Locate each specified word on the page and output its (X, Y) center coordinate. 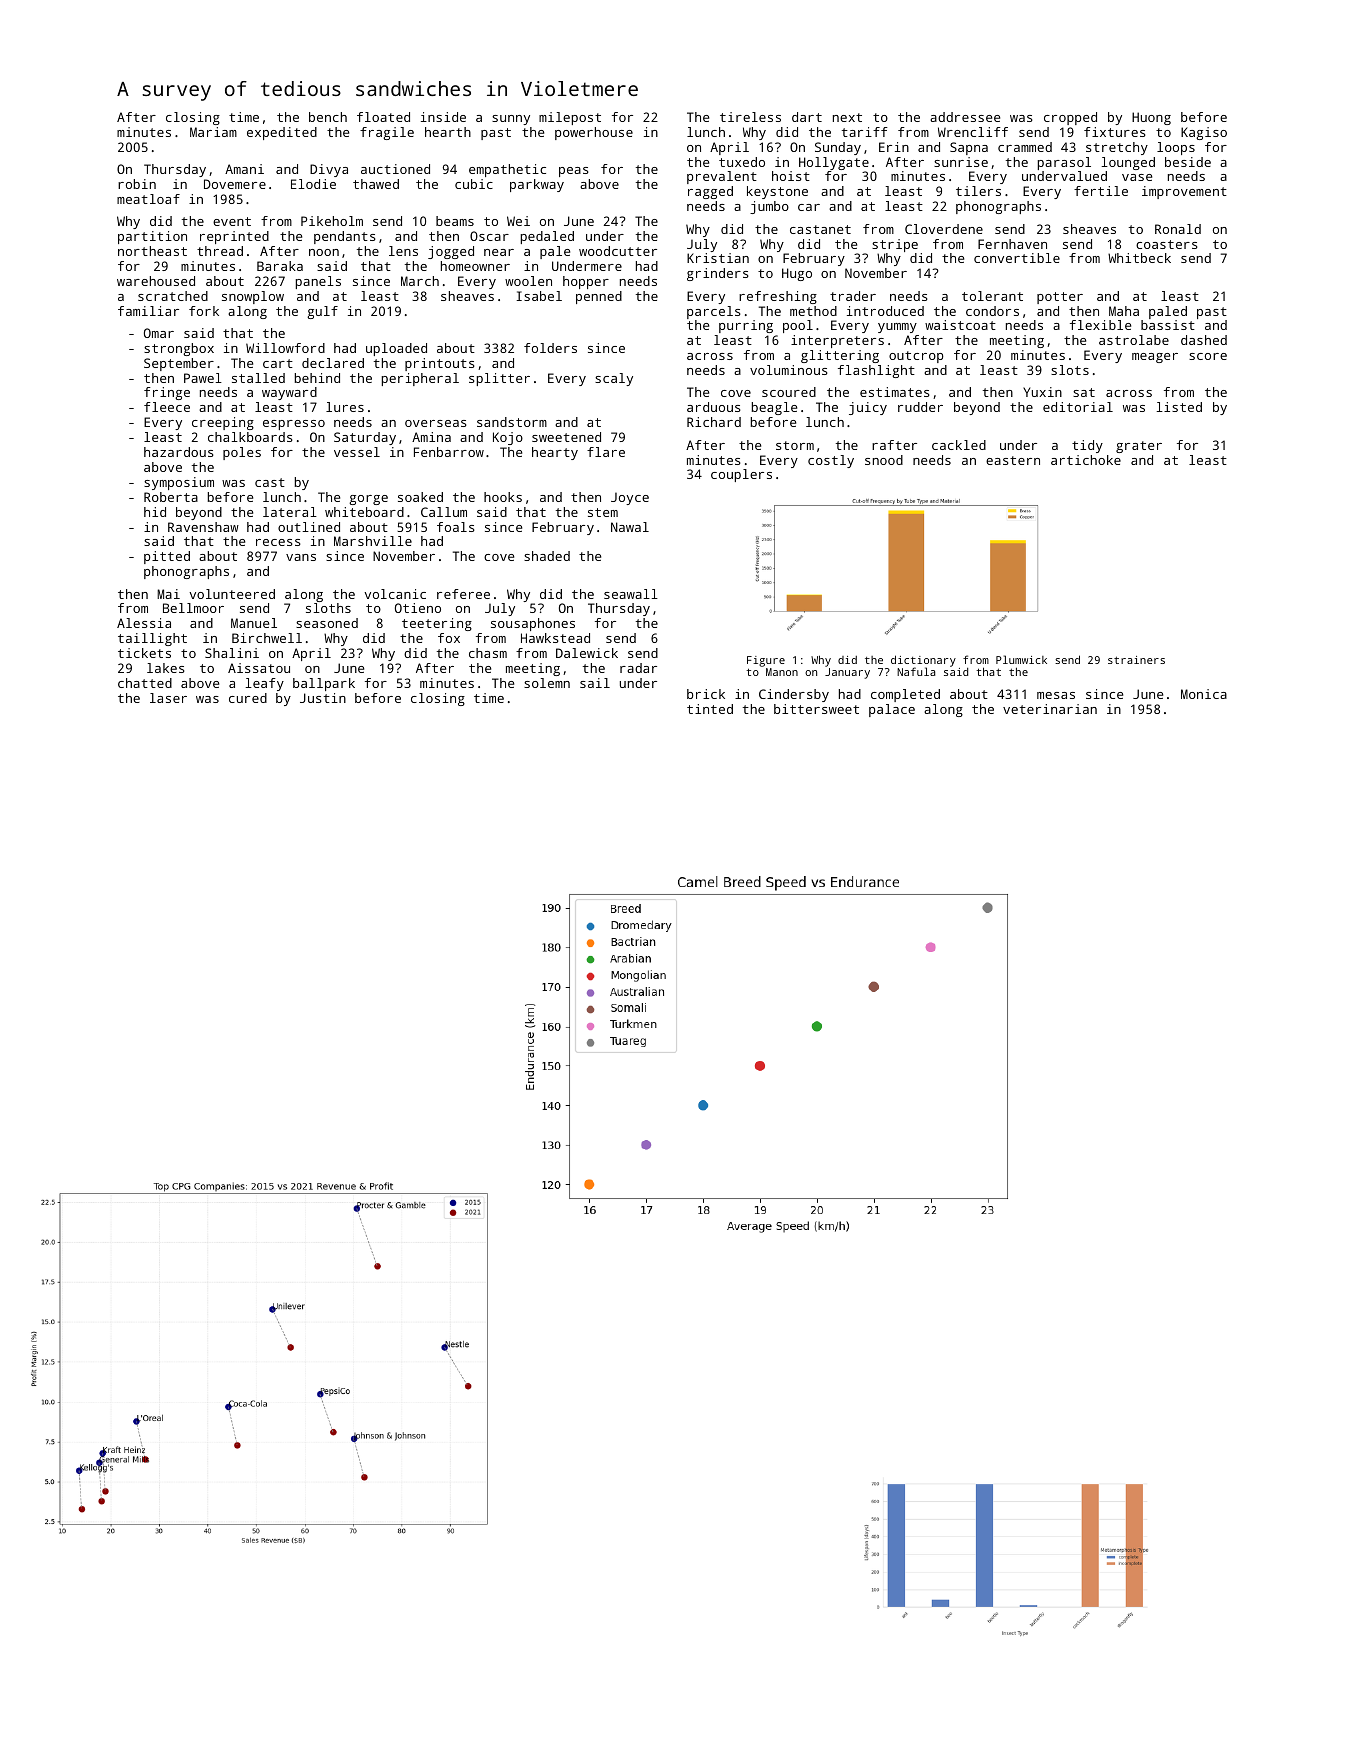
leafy (265, 684)
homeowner (475, 266)
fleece (167, 407)
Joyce (630, 498)
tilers (978, 191)
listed (1179, 407)
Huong (1151, 118)
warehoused (156, 281)
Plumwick (1021, 659)
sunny (511, 120)
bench (328, 117)
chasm (488, 653)
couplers (741, 475)
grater (1139, 447)
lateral (290, 512)
